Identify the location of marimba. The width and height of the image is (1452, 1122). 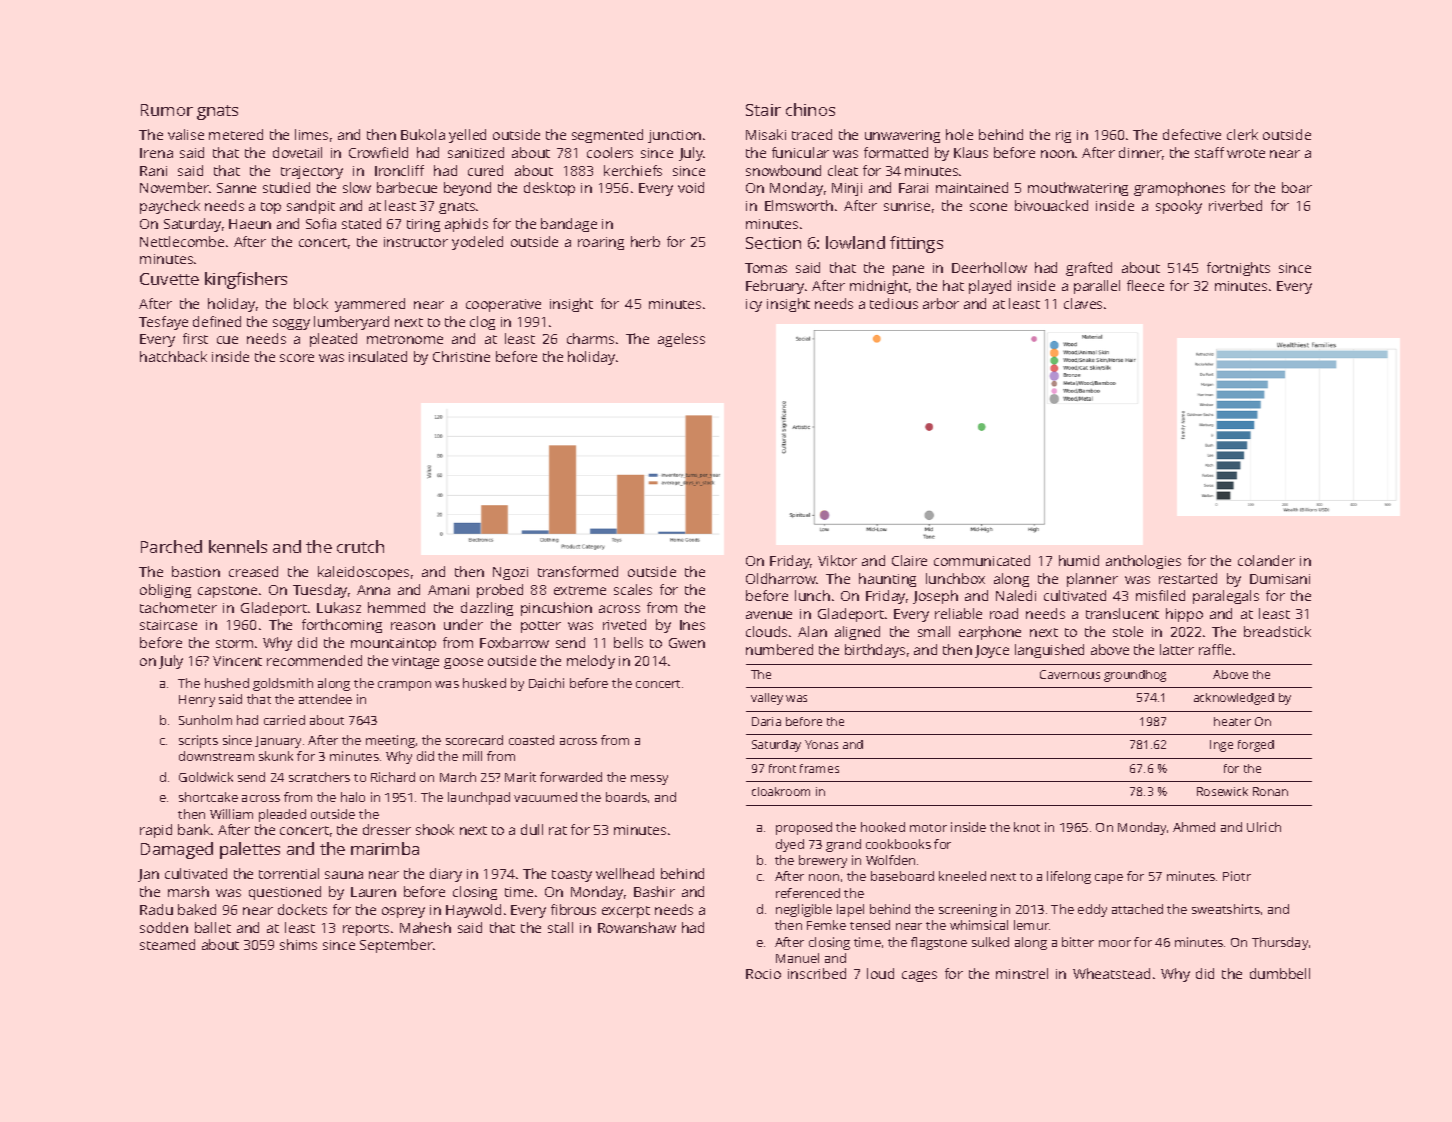
(385, 848).
